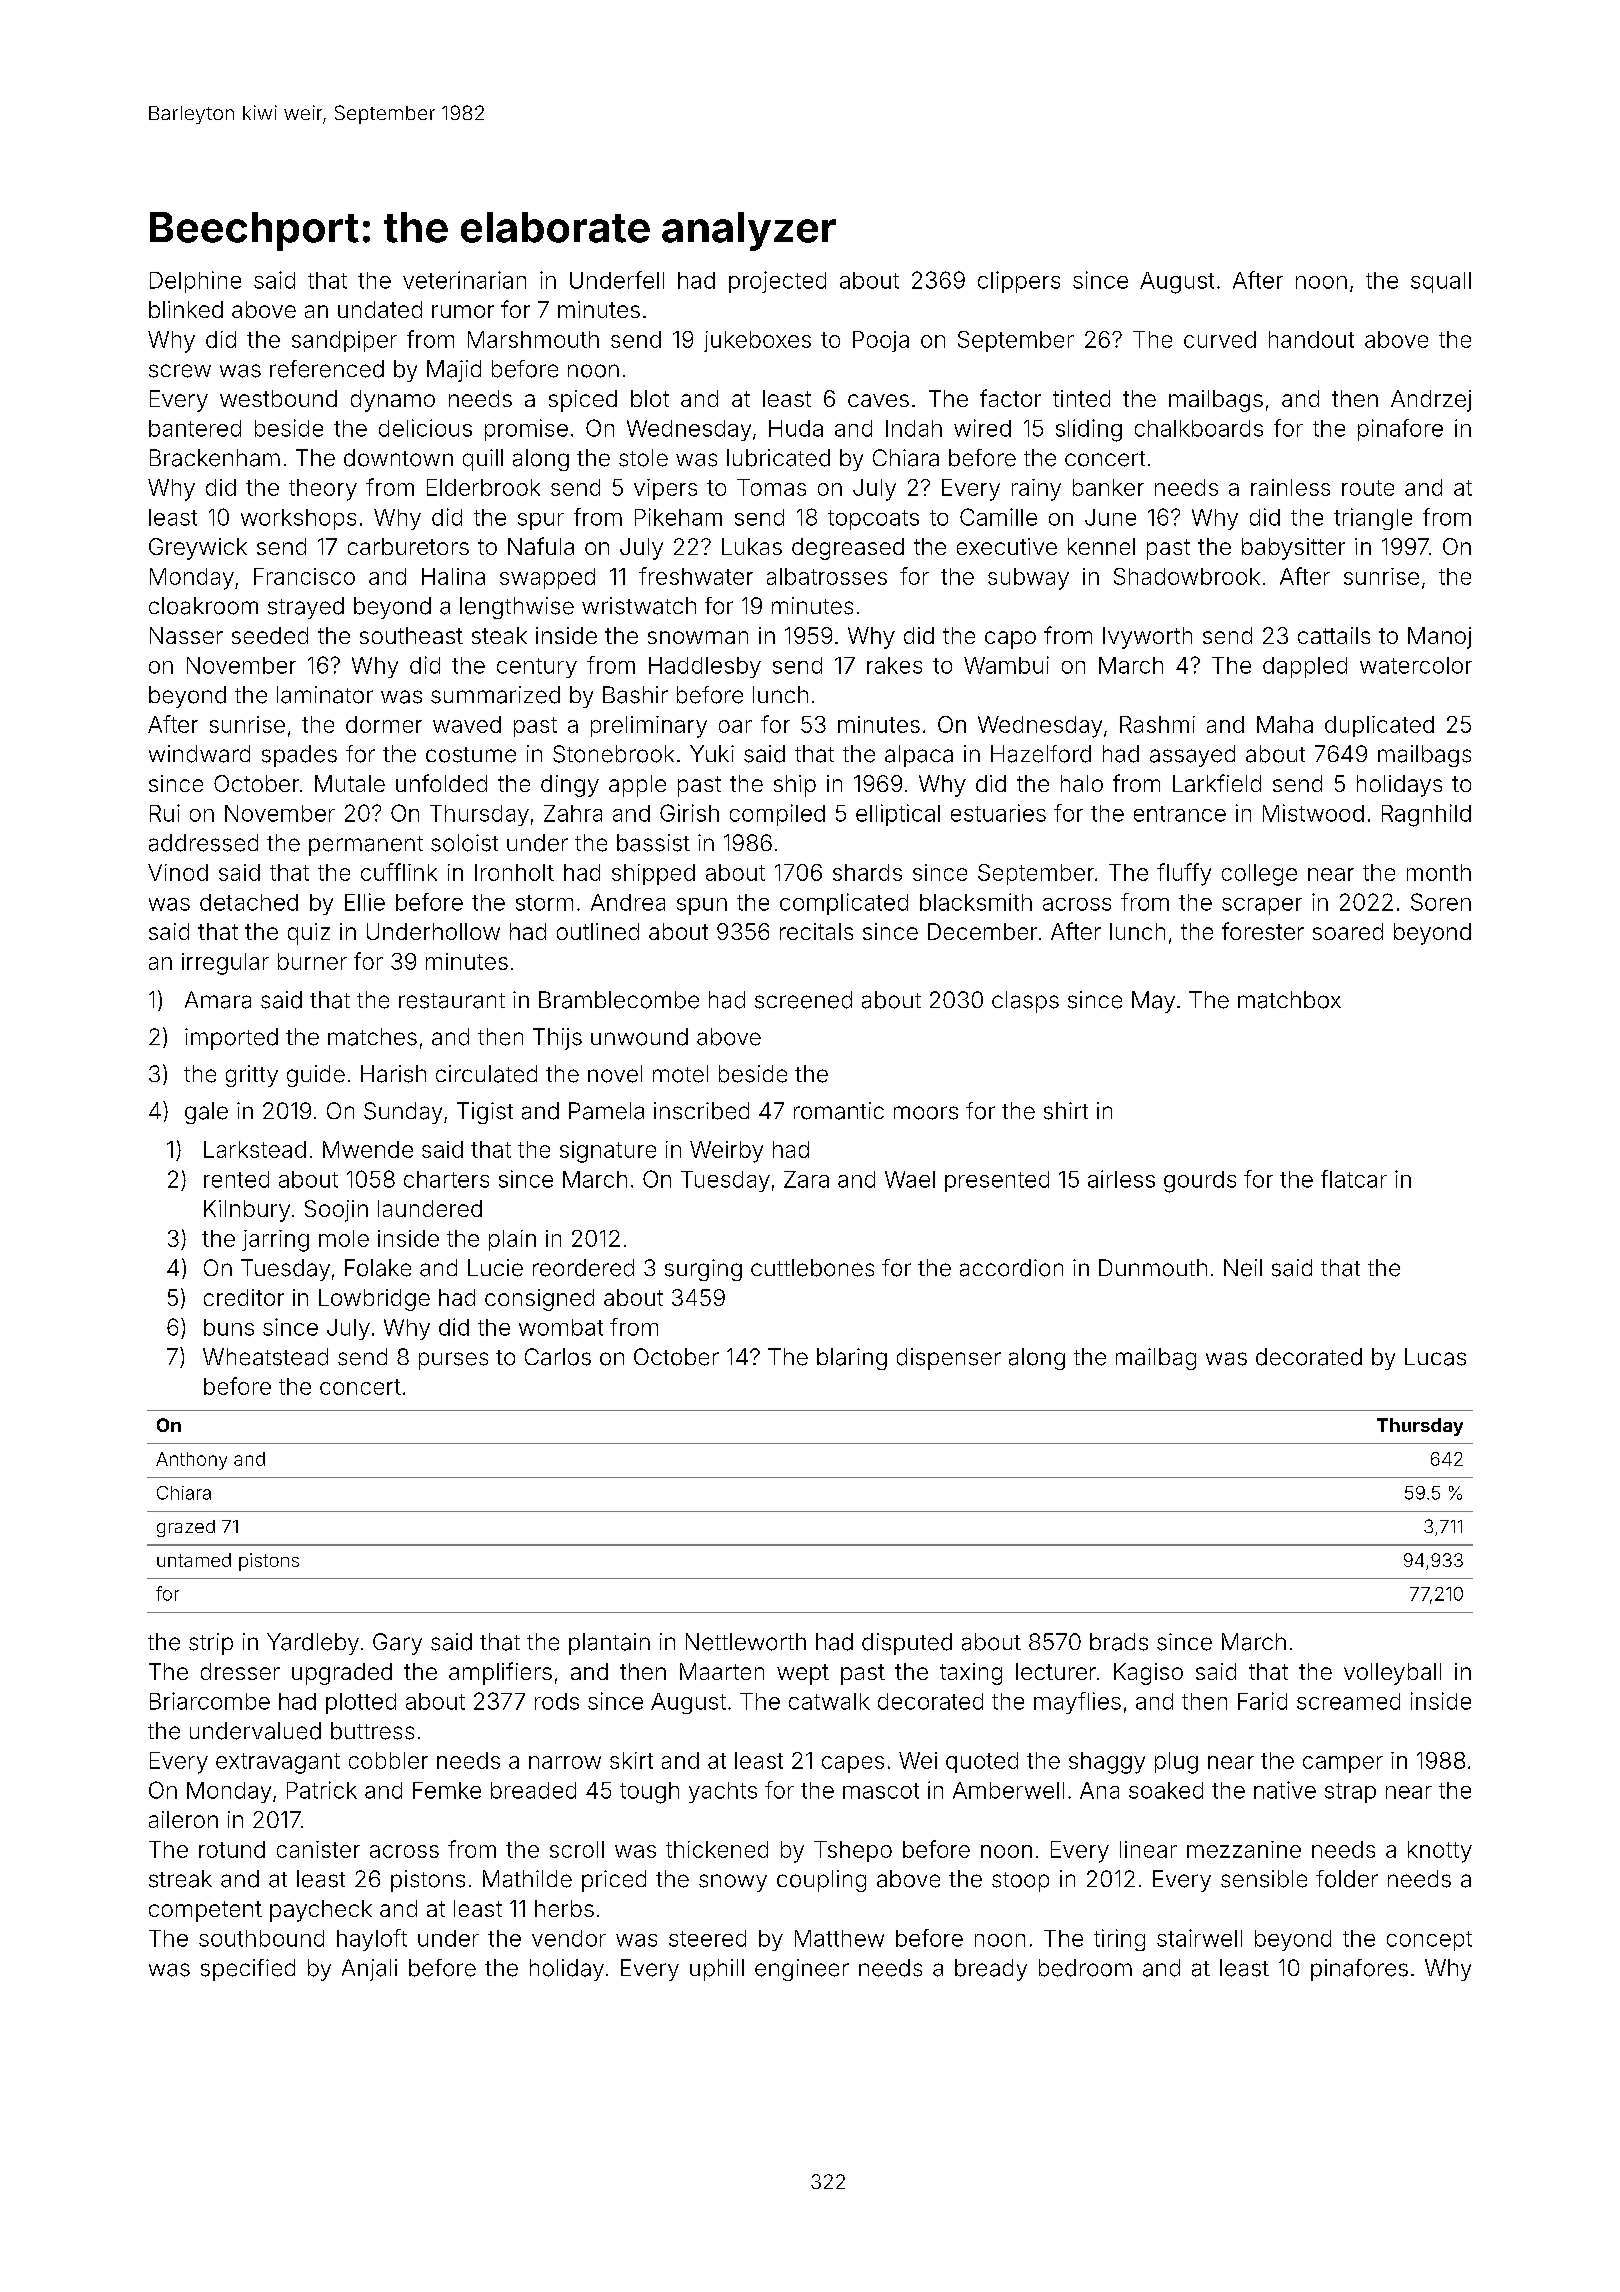 Image resolution: width=1620 pixels, height=2292 pixels. What do you see at coordinates (867, 872) in the page?
I see `shards` at bounding box center [867, 872].
